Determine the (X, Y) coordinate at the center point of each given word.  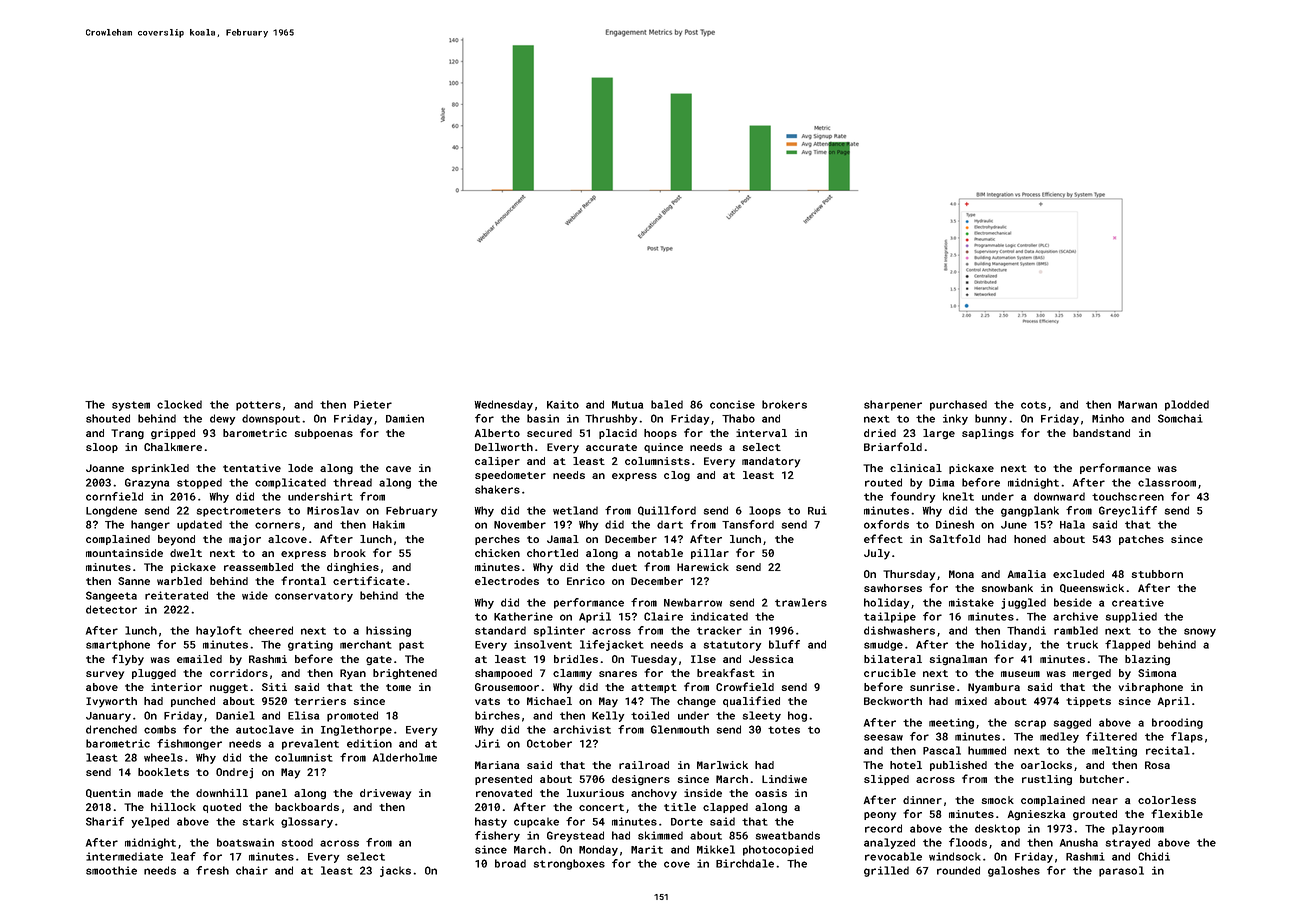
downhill (222, 793)
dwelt (186, 553)
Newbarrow (693, 602)
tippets (1088, 702)
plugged (154, 674)
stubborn (1157, 574)
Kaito (563, 404)
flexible (1177, 813)
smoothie (111, 870)
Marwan (1137, 405)
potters (258, 406)
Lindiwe (784, 779)
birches (497, 715)
